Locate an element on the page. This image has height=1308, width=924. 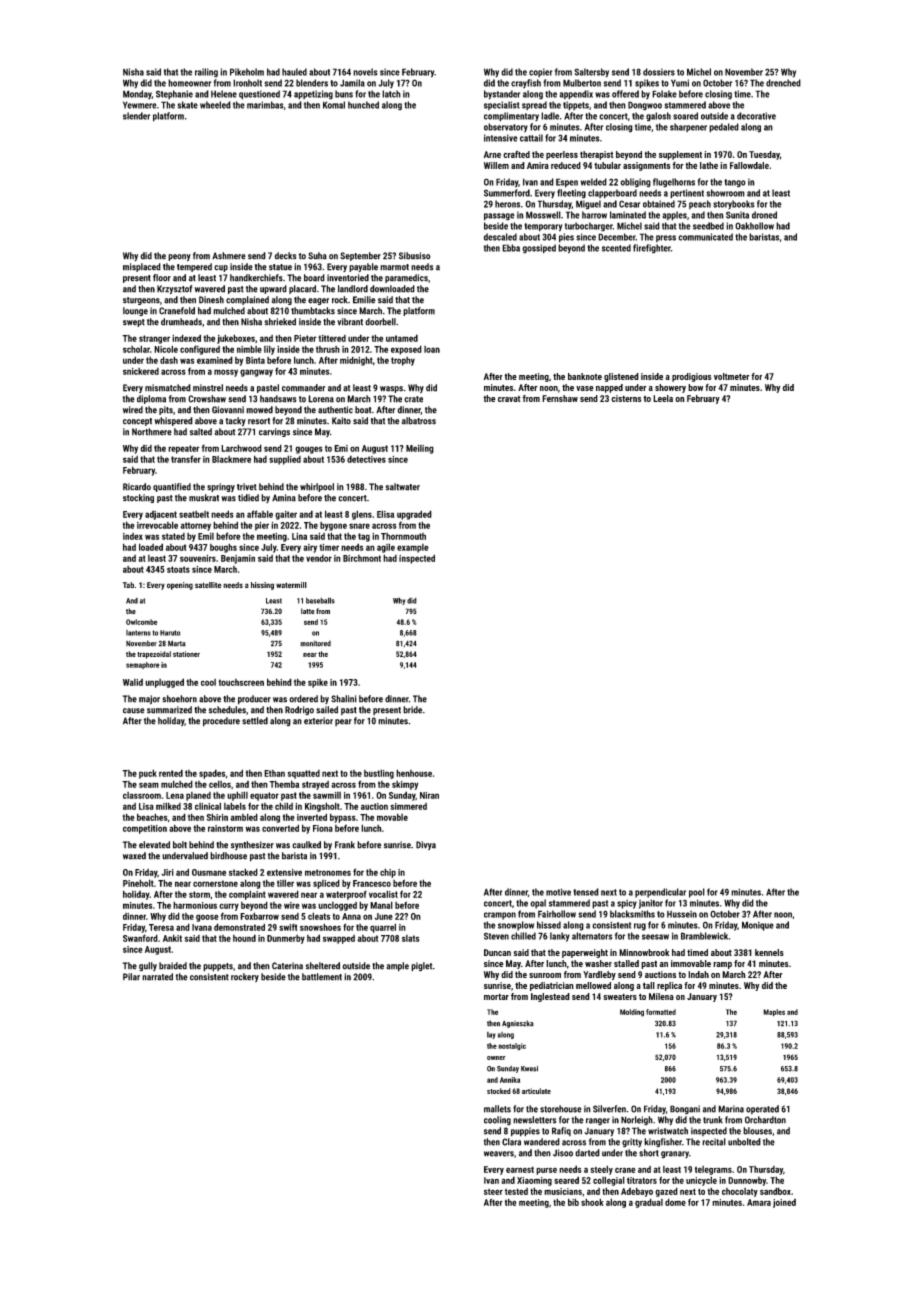
perpendicular is located at coordinates (660, 893).
